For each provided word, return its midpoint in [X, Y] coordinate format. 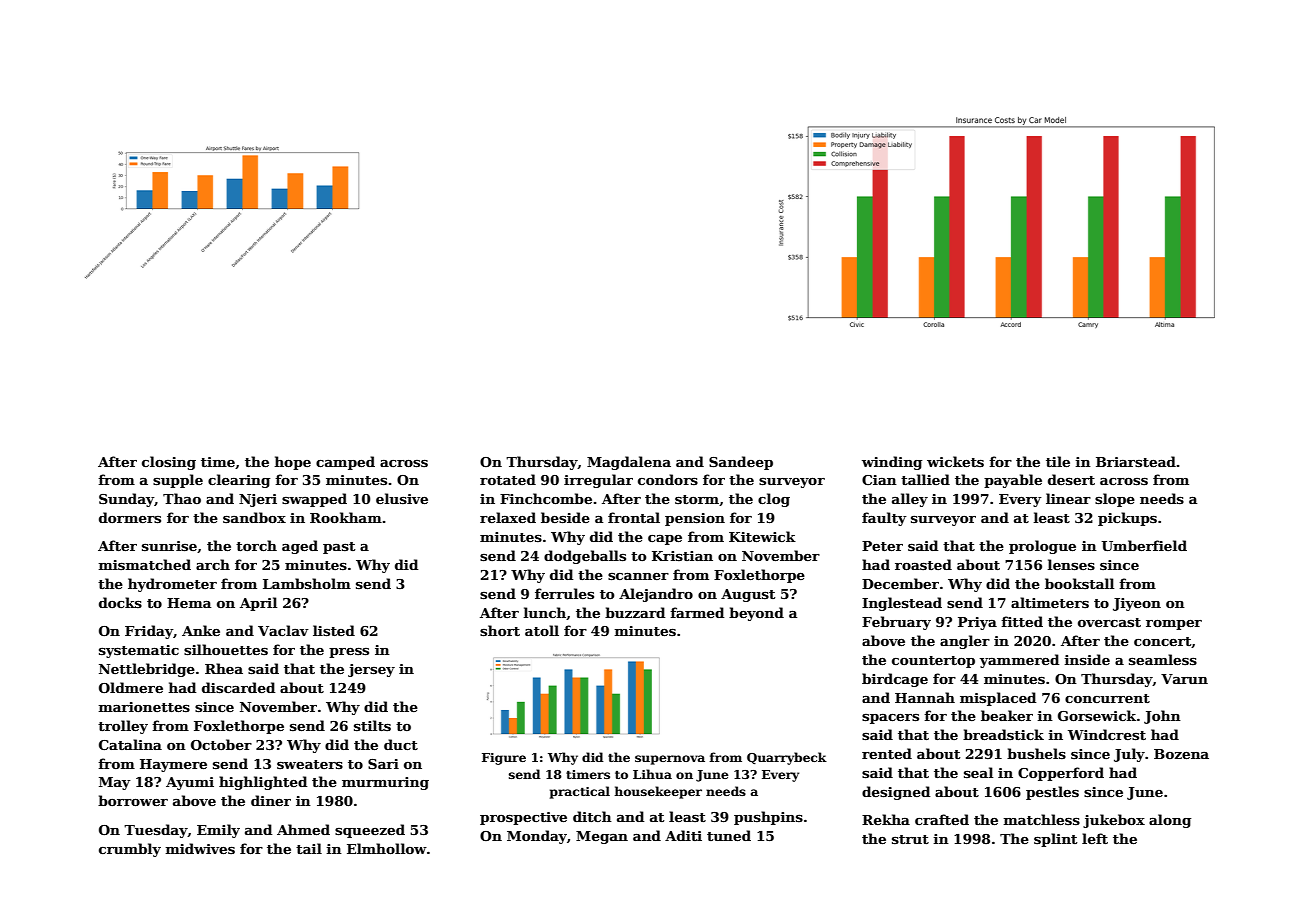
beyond [756, 614]
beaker [1007, 715]
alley [910, 500]
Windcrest [1107, 734]
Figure [504, 759]
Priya [977, 623]
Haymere [173, 765]
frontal [634, 517]
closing [169, 463]
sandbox [254, 517]
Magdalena [629, 463]
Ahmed [303, 829]
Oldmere [131, 687]
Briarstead [1136, 461]
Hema [189, 603]
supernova [670, 760]
